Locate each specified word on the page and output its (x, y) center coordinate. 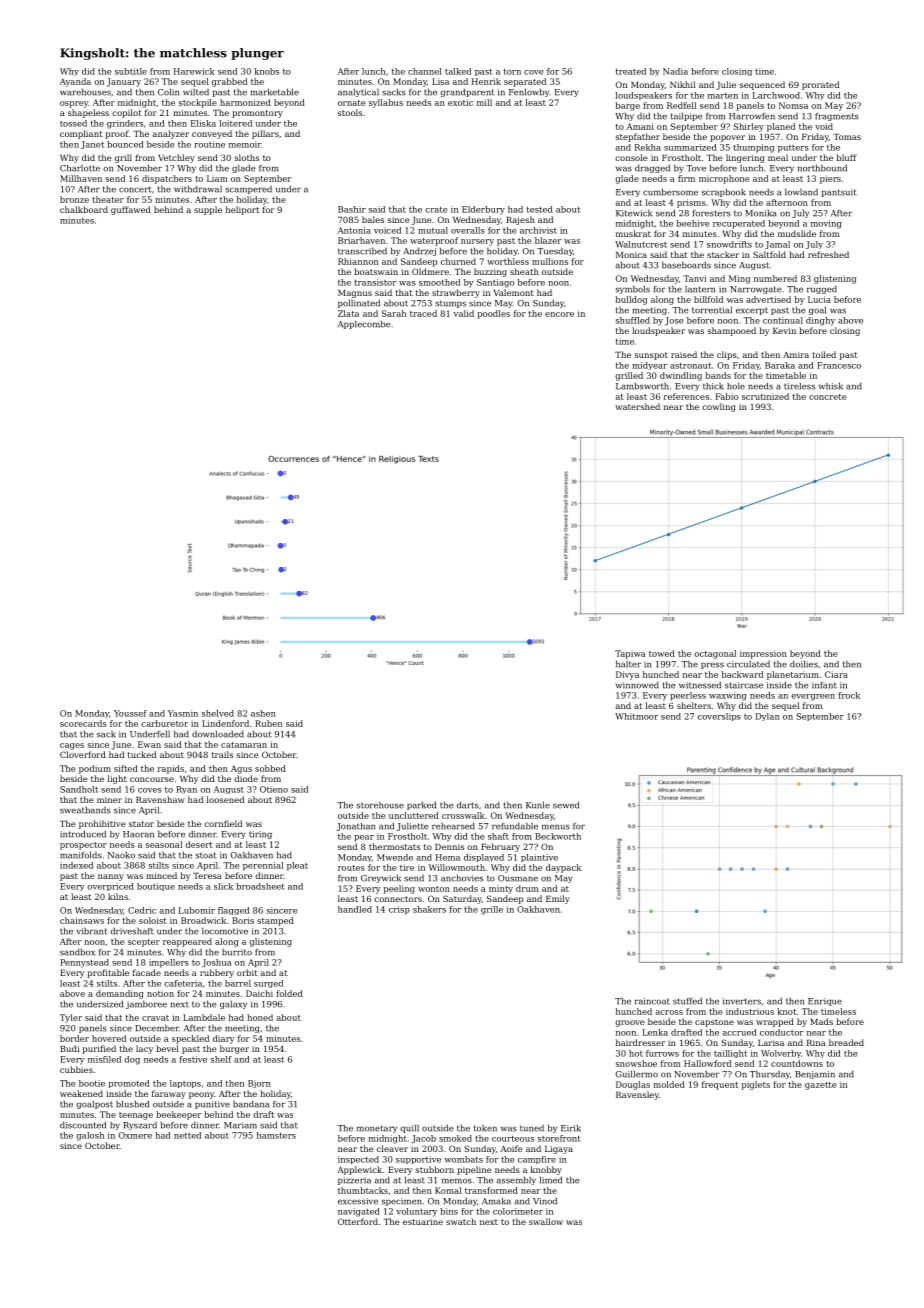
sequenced (762, 85)
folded (289, 993)
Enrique (825, 1002)
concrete (827, 397)
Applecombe (364, 324)
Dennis (449, 847)
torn (512, 72)
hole (736, 386)
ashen (263, 713)
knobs (266, 71)
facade (147, 972)
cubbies (76, 1069)
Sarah (394, 313)
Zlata (348, 313)
